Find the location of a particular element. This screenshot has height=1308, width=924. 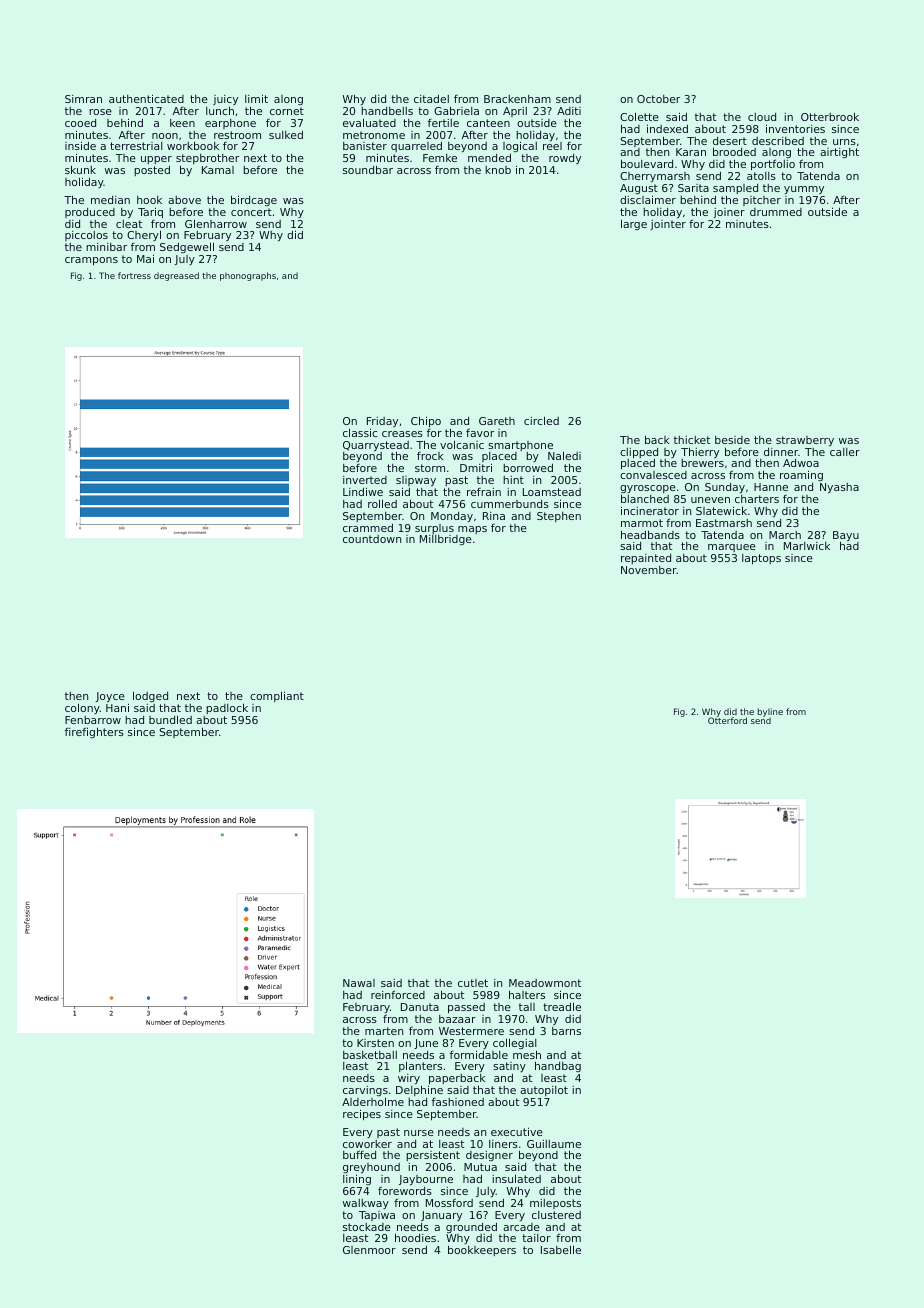

lining is located at coordinates (357, 1180).
